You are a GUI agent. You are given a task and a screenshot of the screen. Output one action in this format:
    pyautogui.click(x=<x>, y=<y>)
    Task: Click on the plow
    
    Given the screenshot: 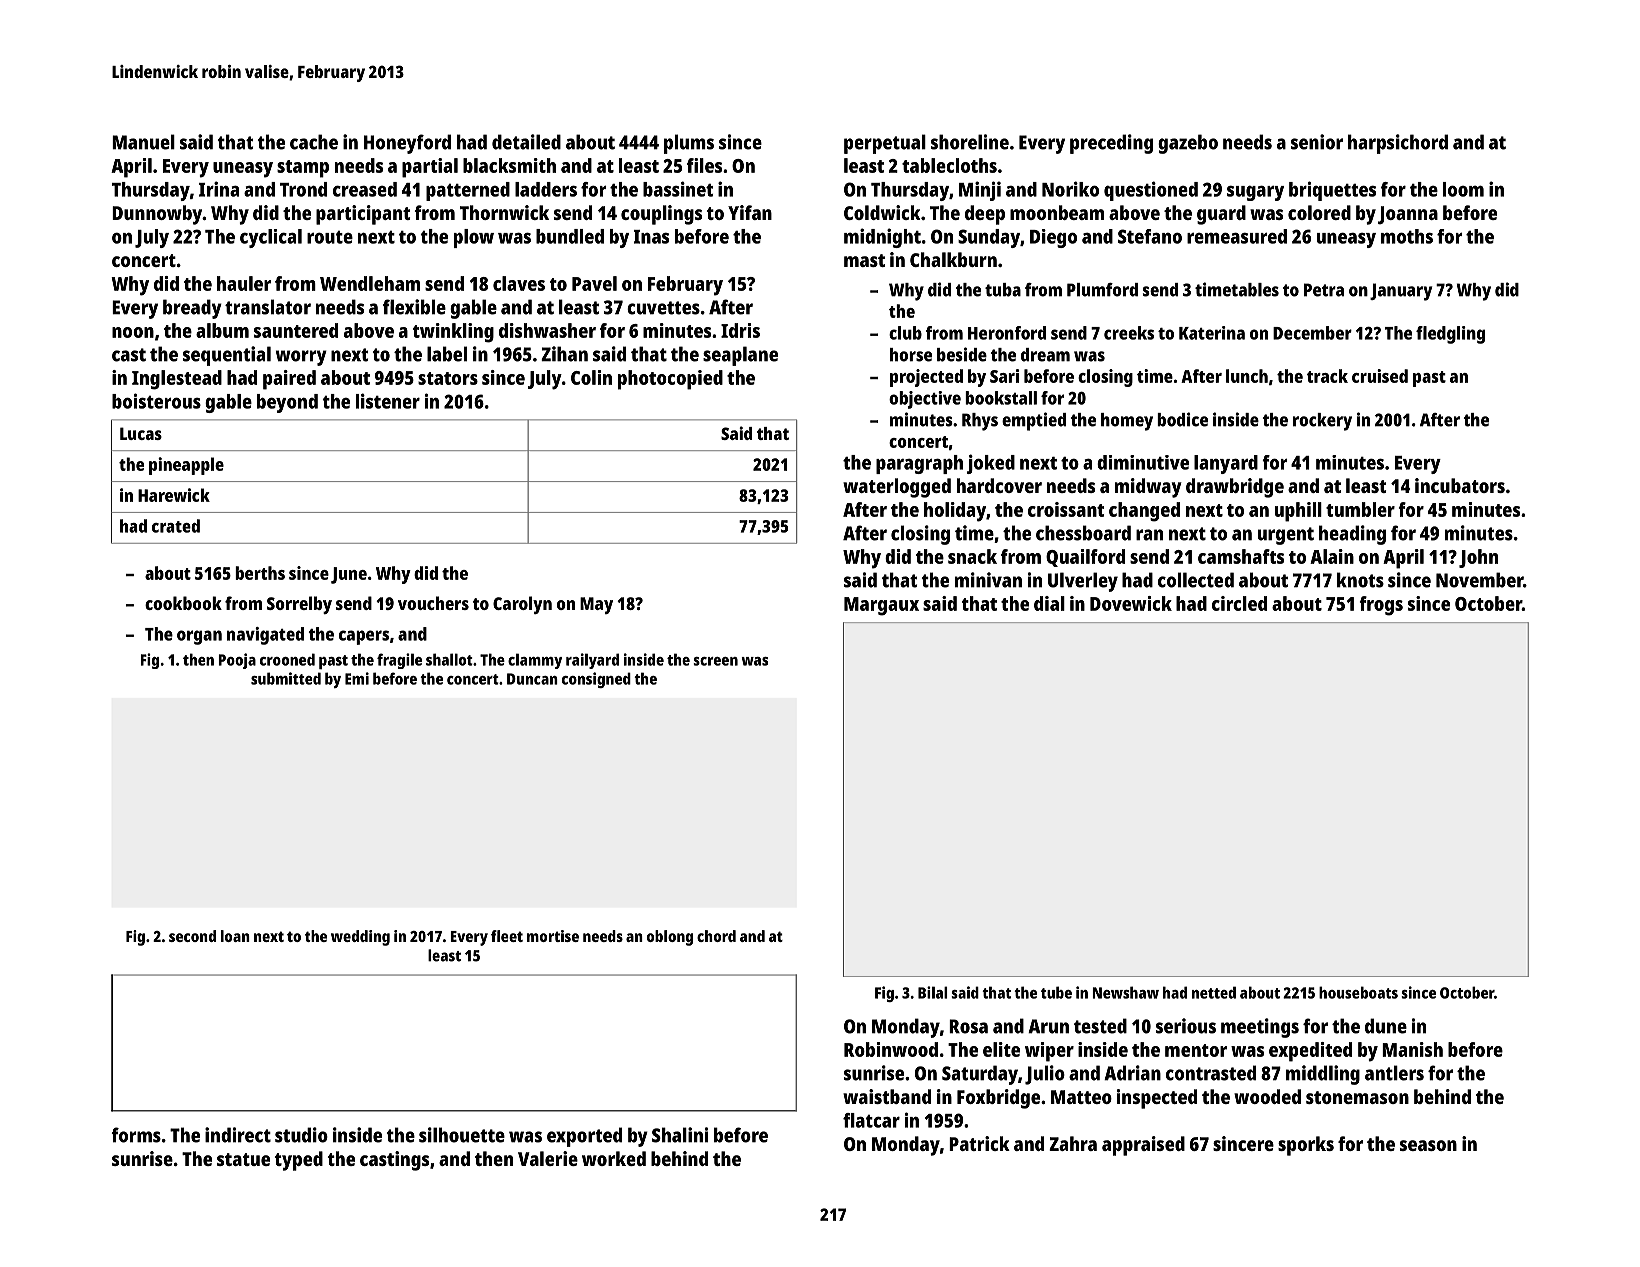 What is the action you would take?
    pyautogui.click(x=474, y=238)
